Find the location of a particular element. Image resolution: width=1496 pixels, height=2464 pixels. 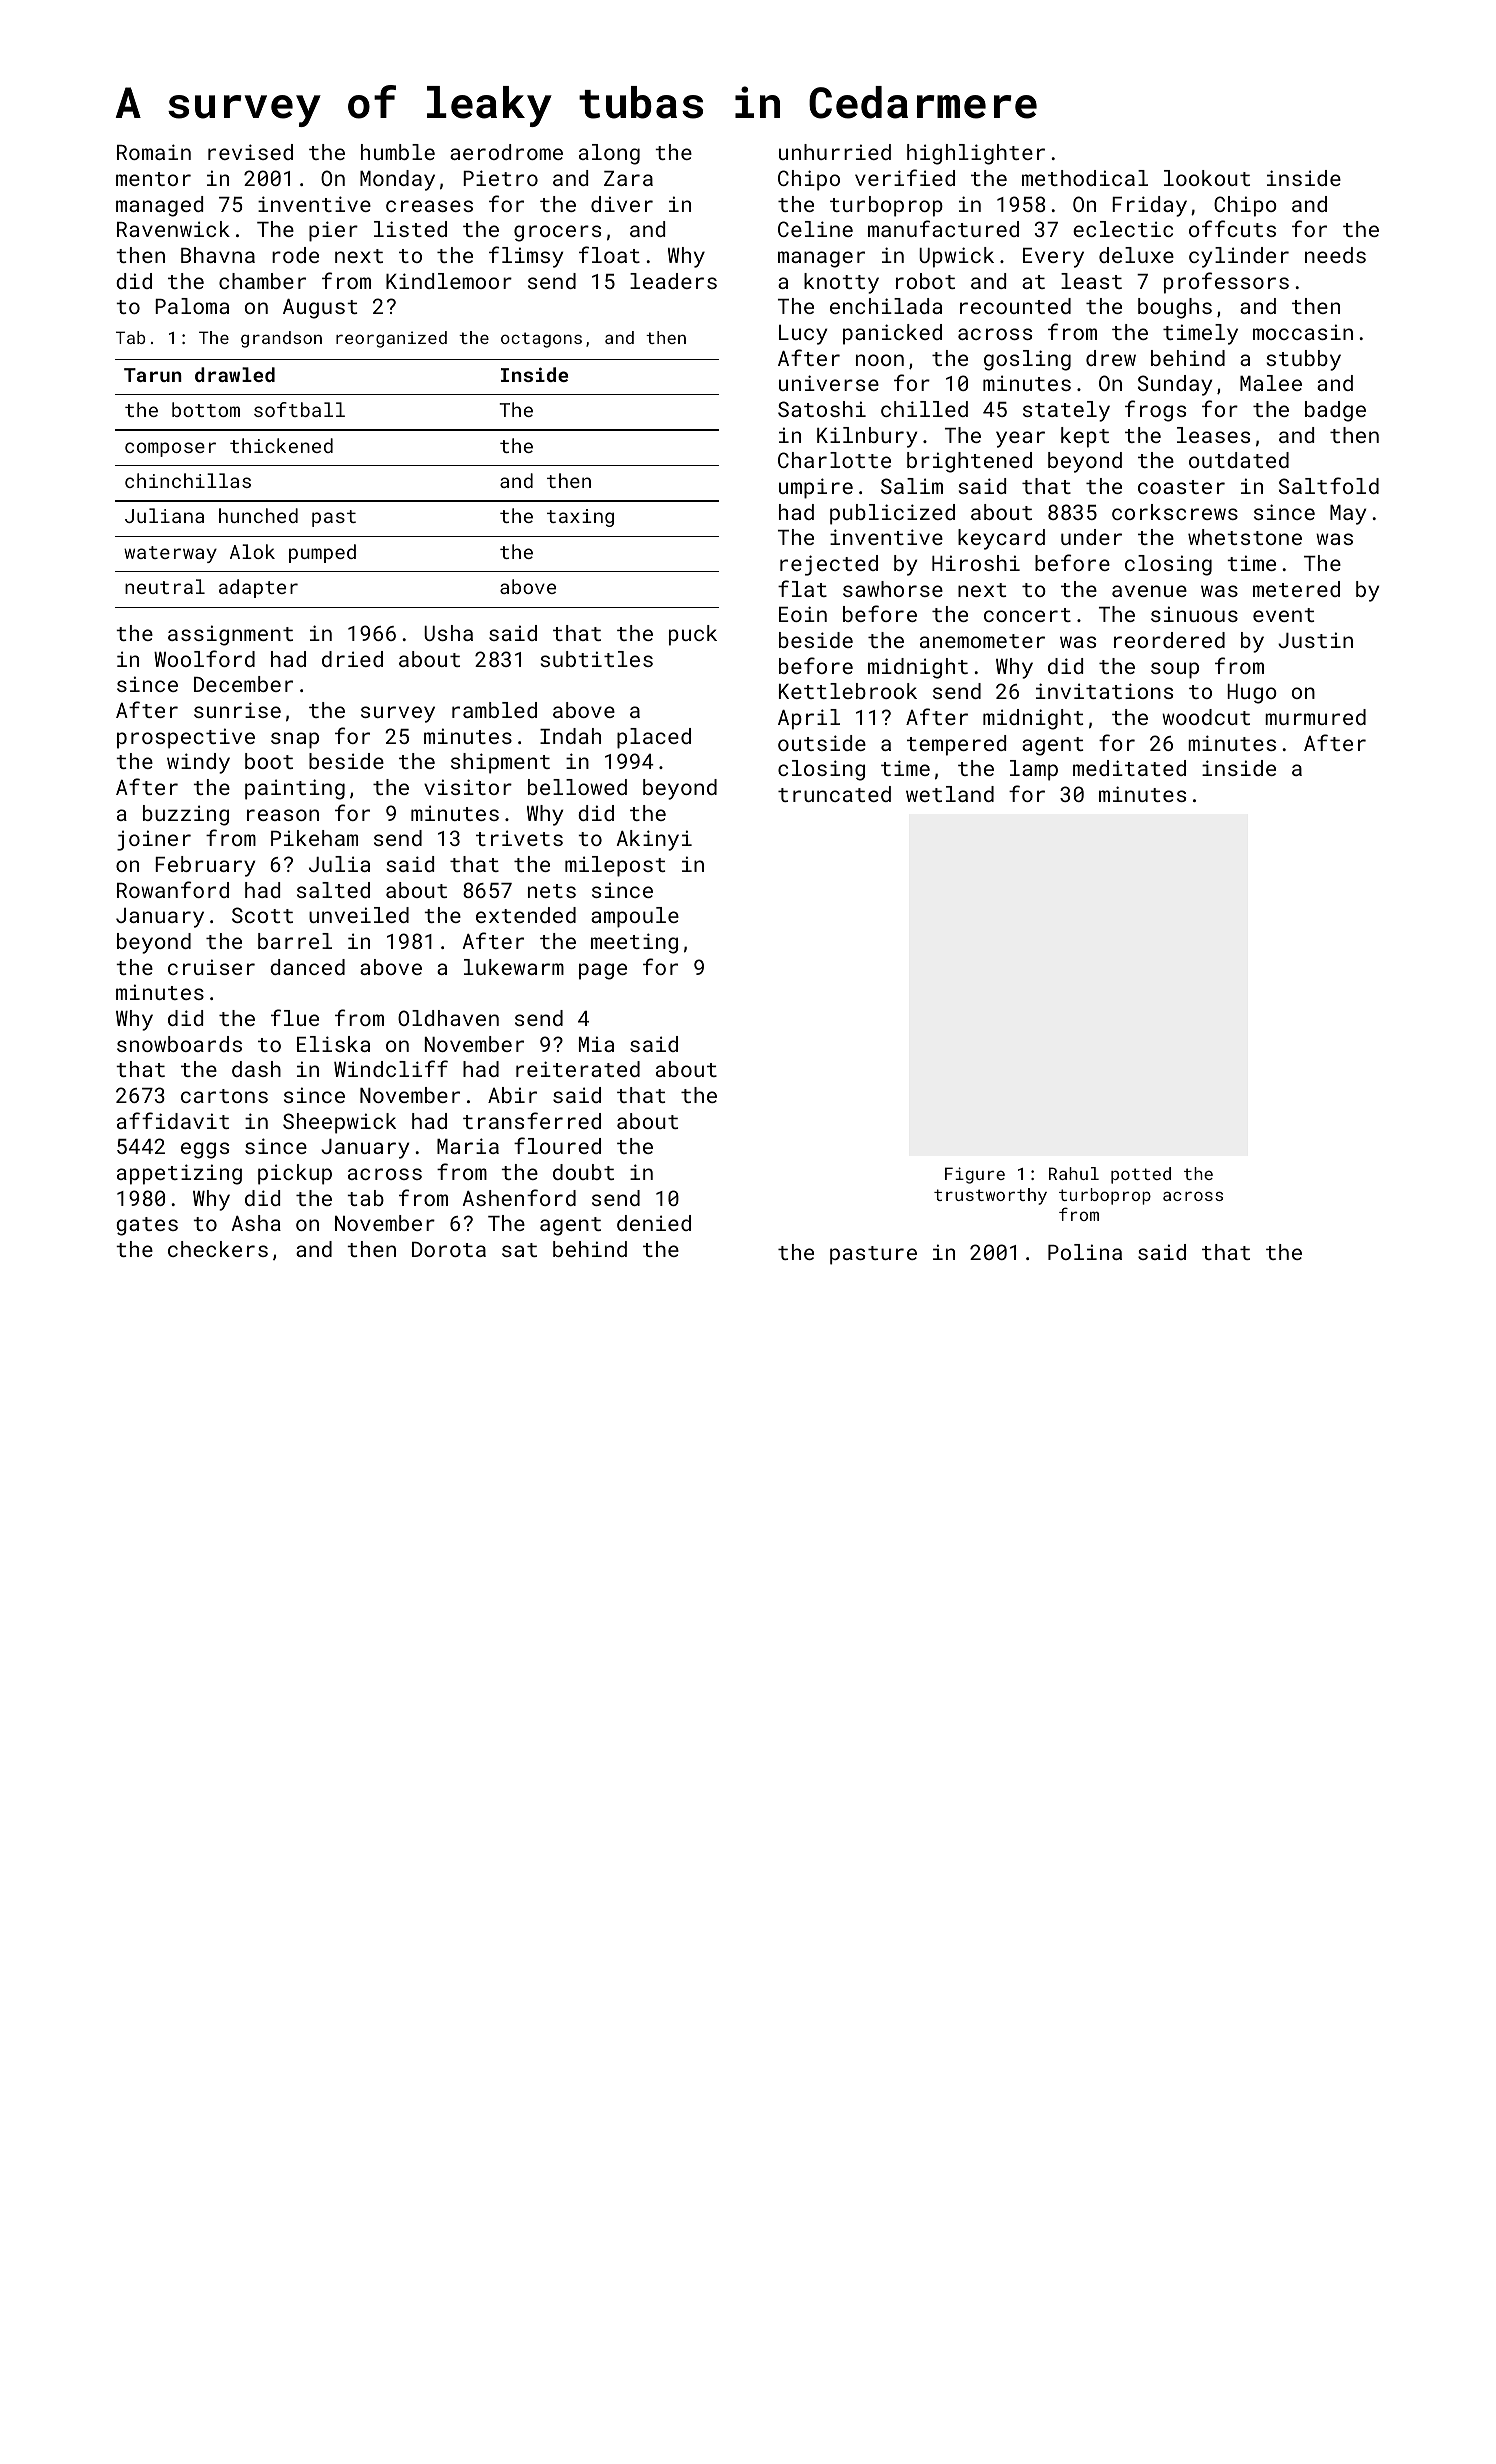

humble is located at coordinates (398, 152).
